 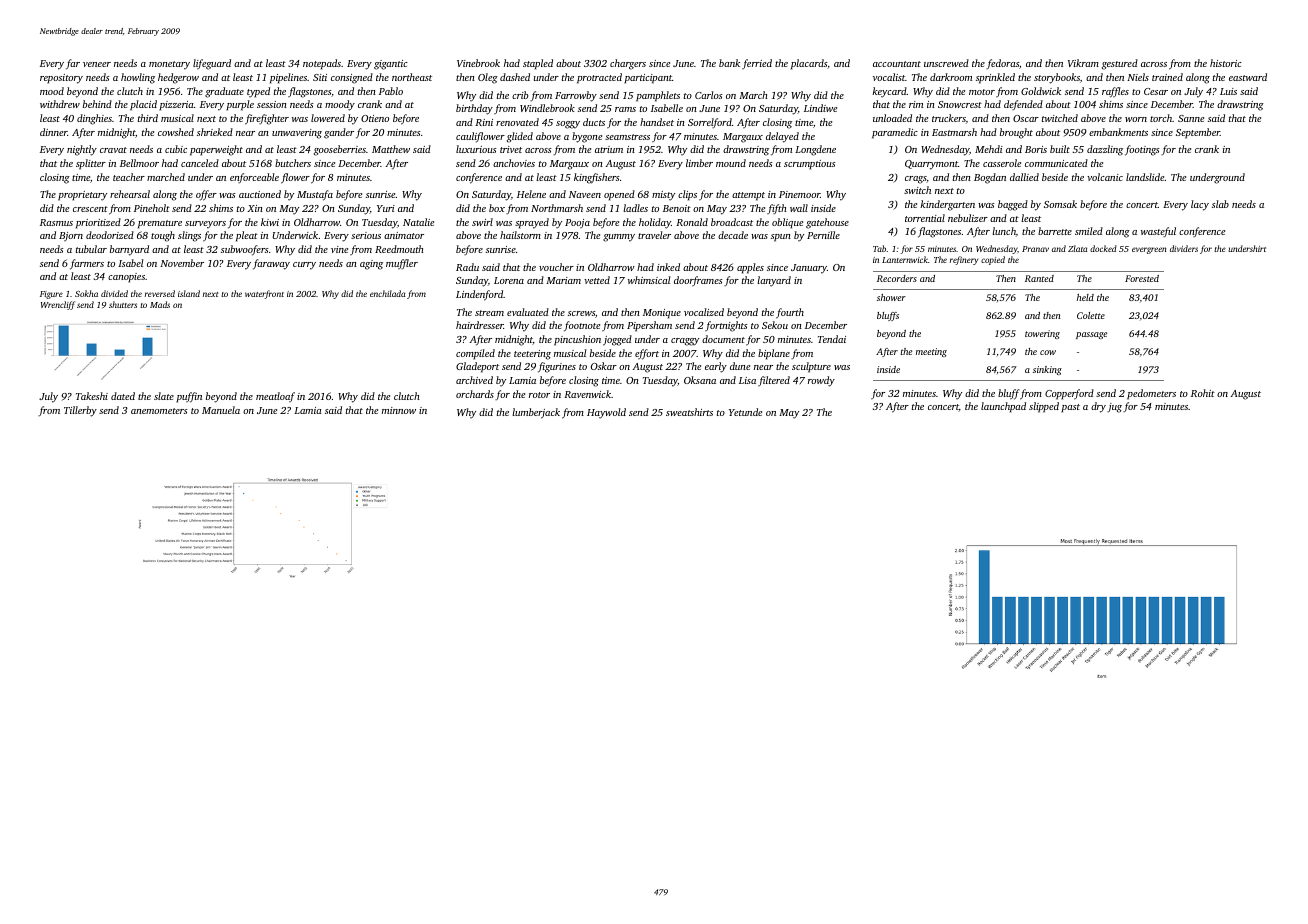 What do you see at coordinates (320, 77) in the screenshot?
I see `Siti` at bounding box center [320, 77].
